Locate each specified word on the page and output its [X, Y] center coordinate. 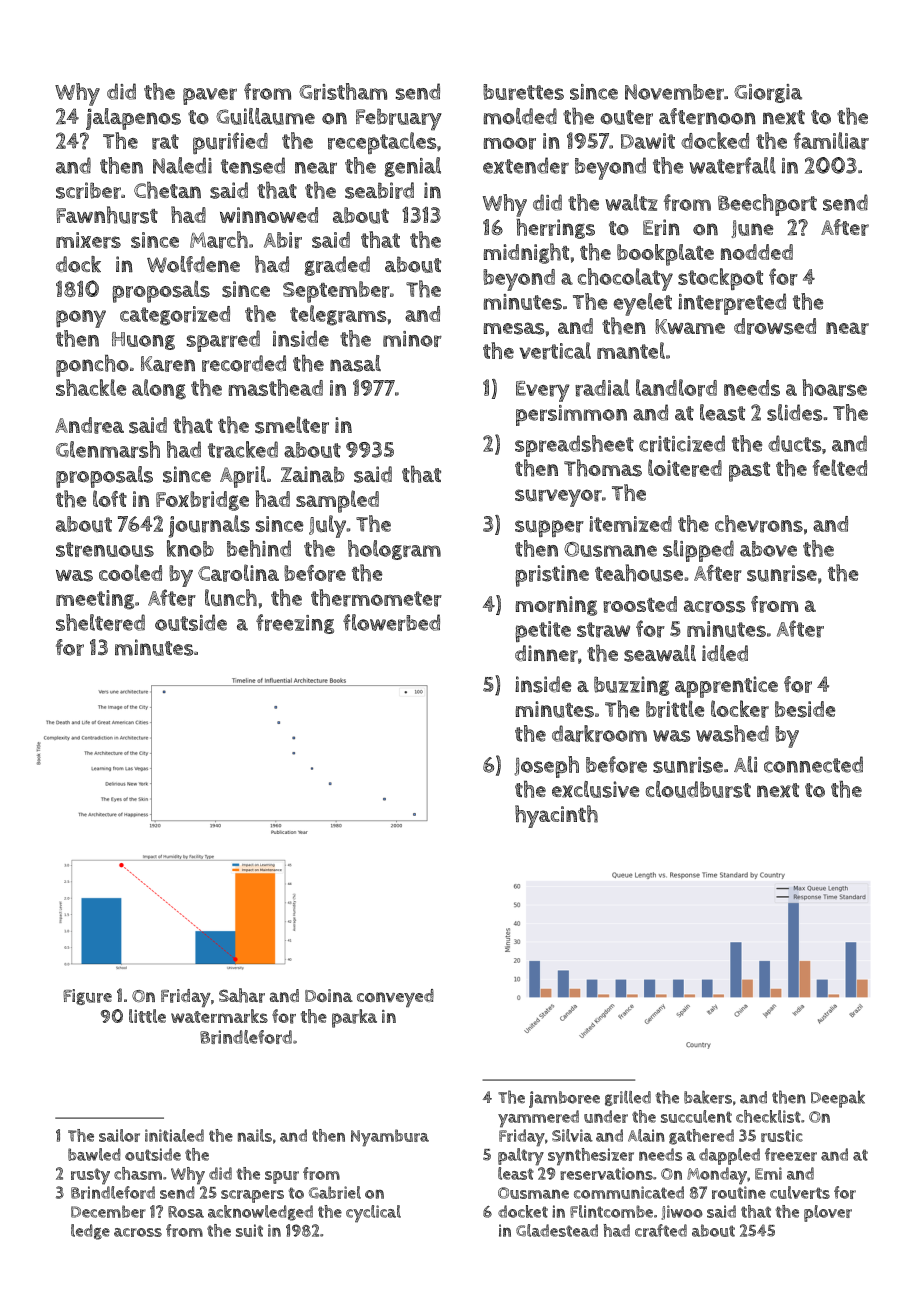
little [147, 1016]
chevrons [759, 524]
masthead [276, 387]
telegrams [338, 315]
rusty [90, 1176]
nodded [757, 252]
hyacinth [556, 816]
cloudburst [698, 789]
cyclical [373, 1214]
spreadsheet [574, 446]
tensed [253, 165]
